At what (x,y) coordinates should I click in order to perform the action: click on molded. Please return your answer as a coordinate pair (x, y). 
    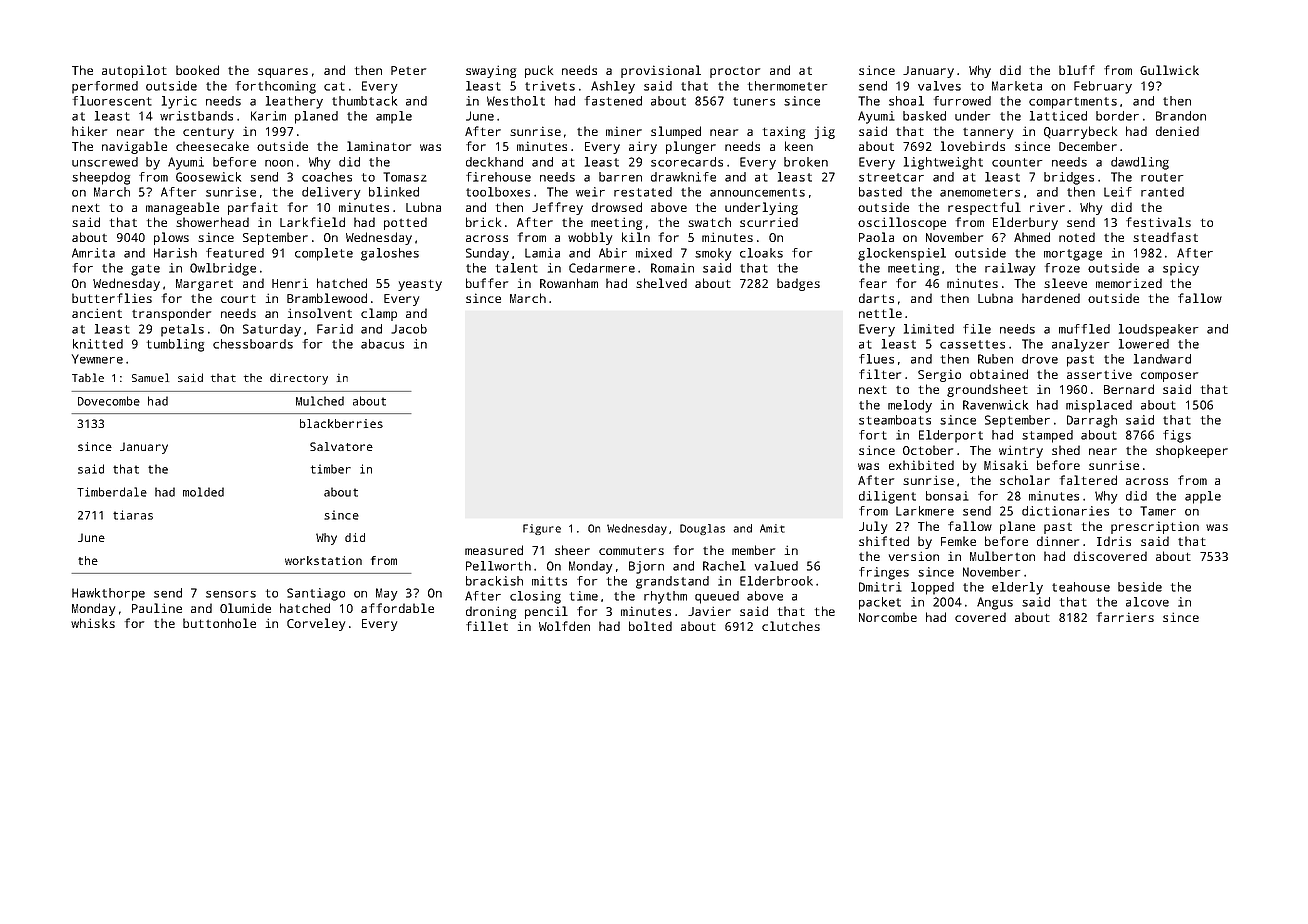
    Looking at the image, I should click on (203, 492).
